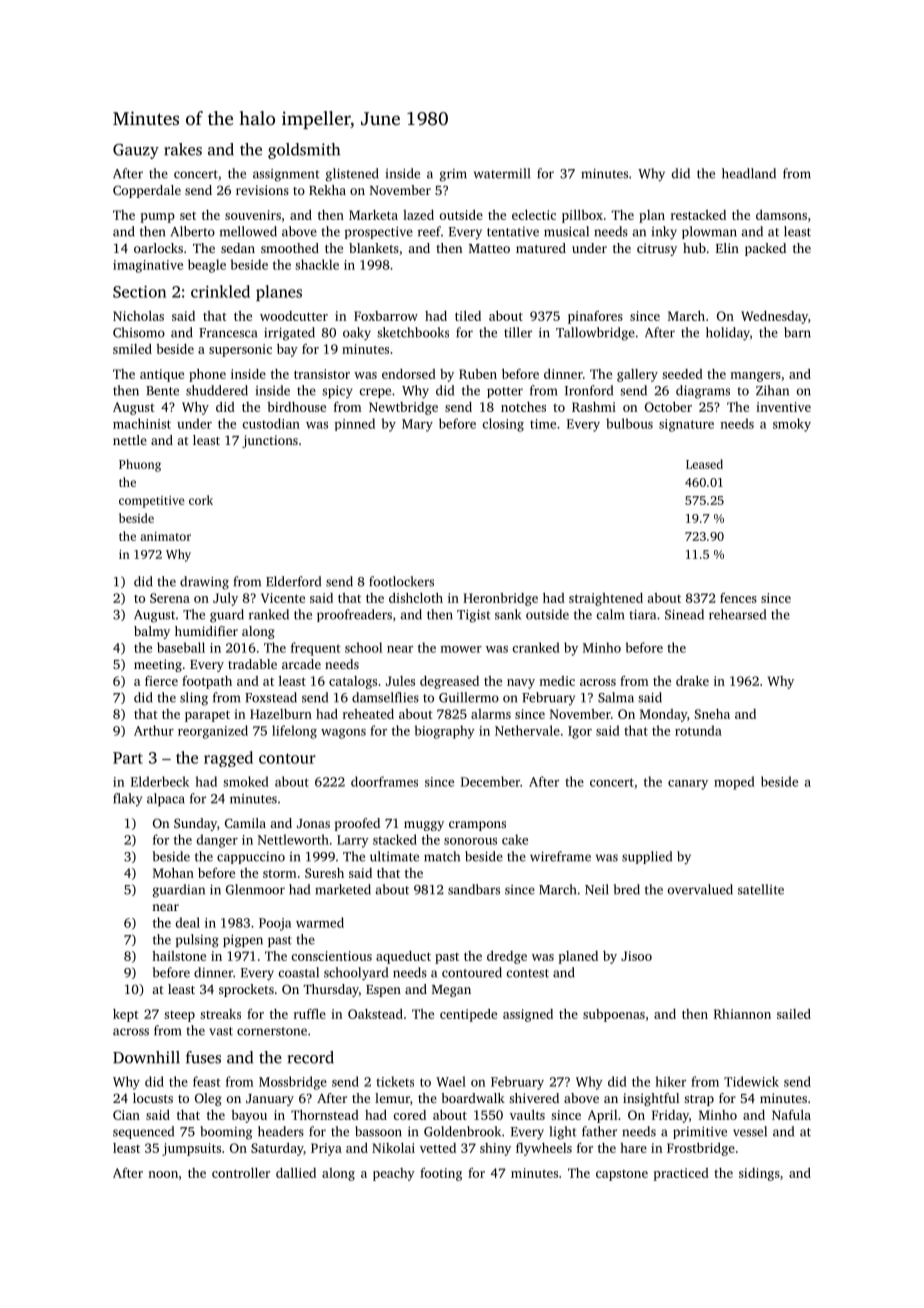 Image resolution: width=924 pixels, height=1308 pixels. I want to click on headland, so click(749, 173).
